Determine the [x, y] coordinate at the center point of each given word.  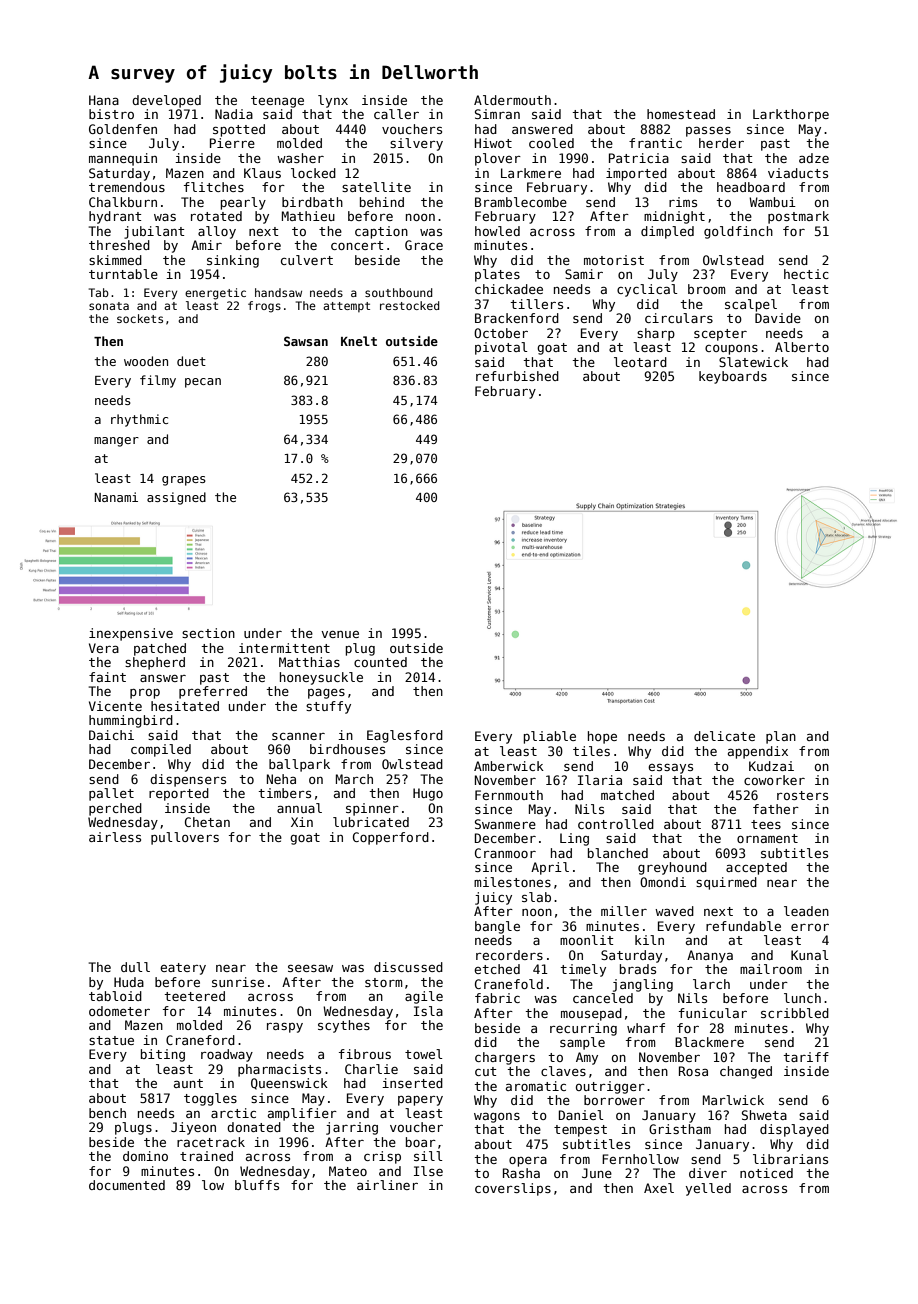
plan [781, 737]
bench [107, 1113]
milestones [512, 882]
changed [746, 1072]
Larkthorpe [791, 115]
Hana [104, 100]
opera [528, 1162]
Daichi [111, 735]
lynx [333, 101]
